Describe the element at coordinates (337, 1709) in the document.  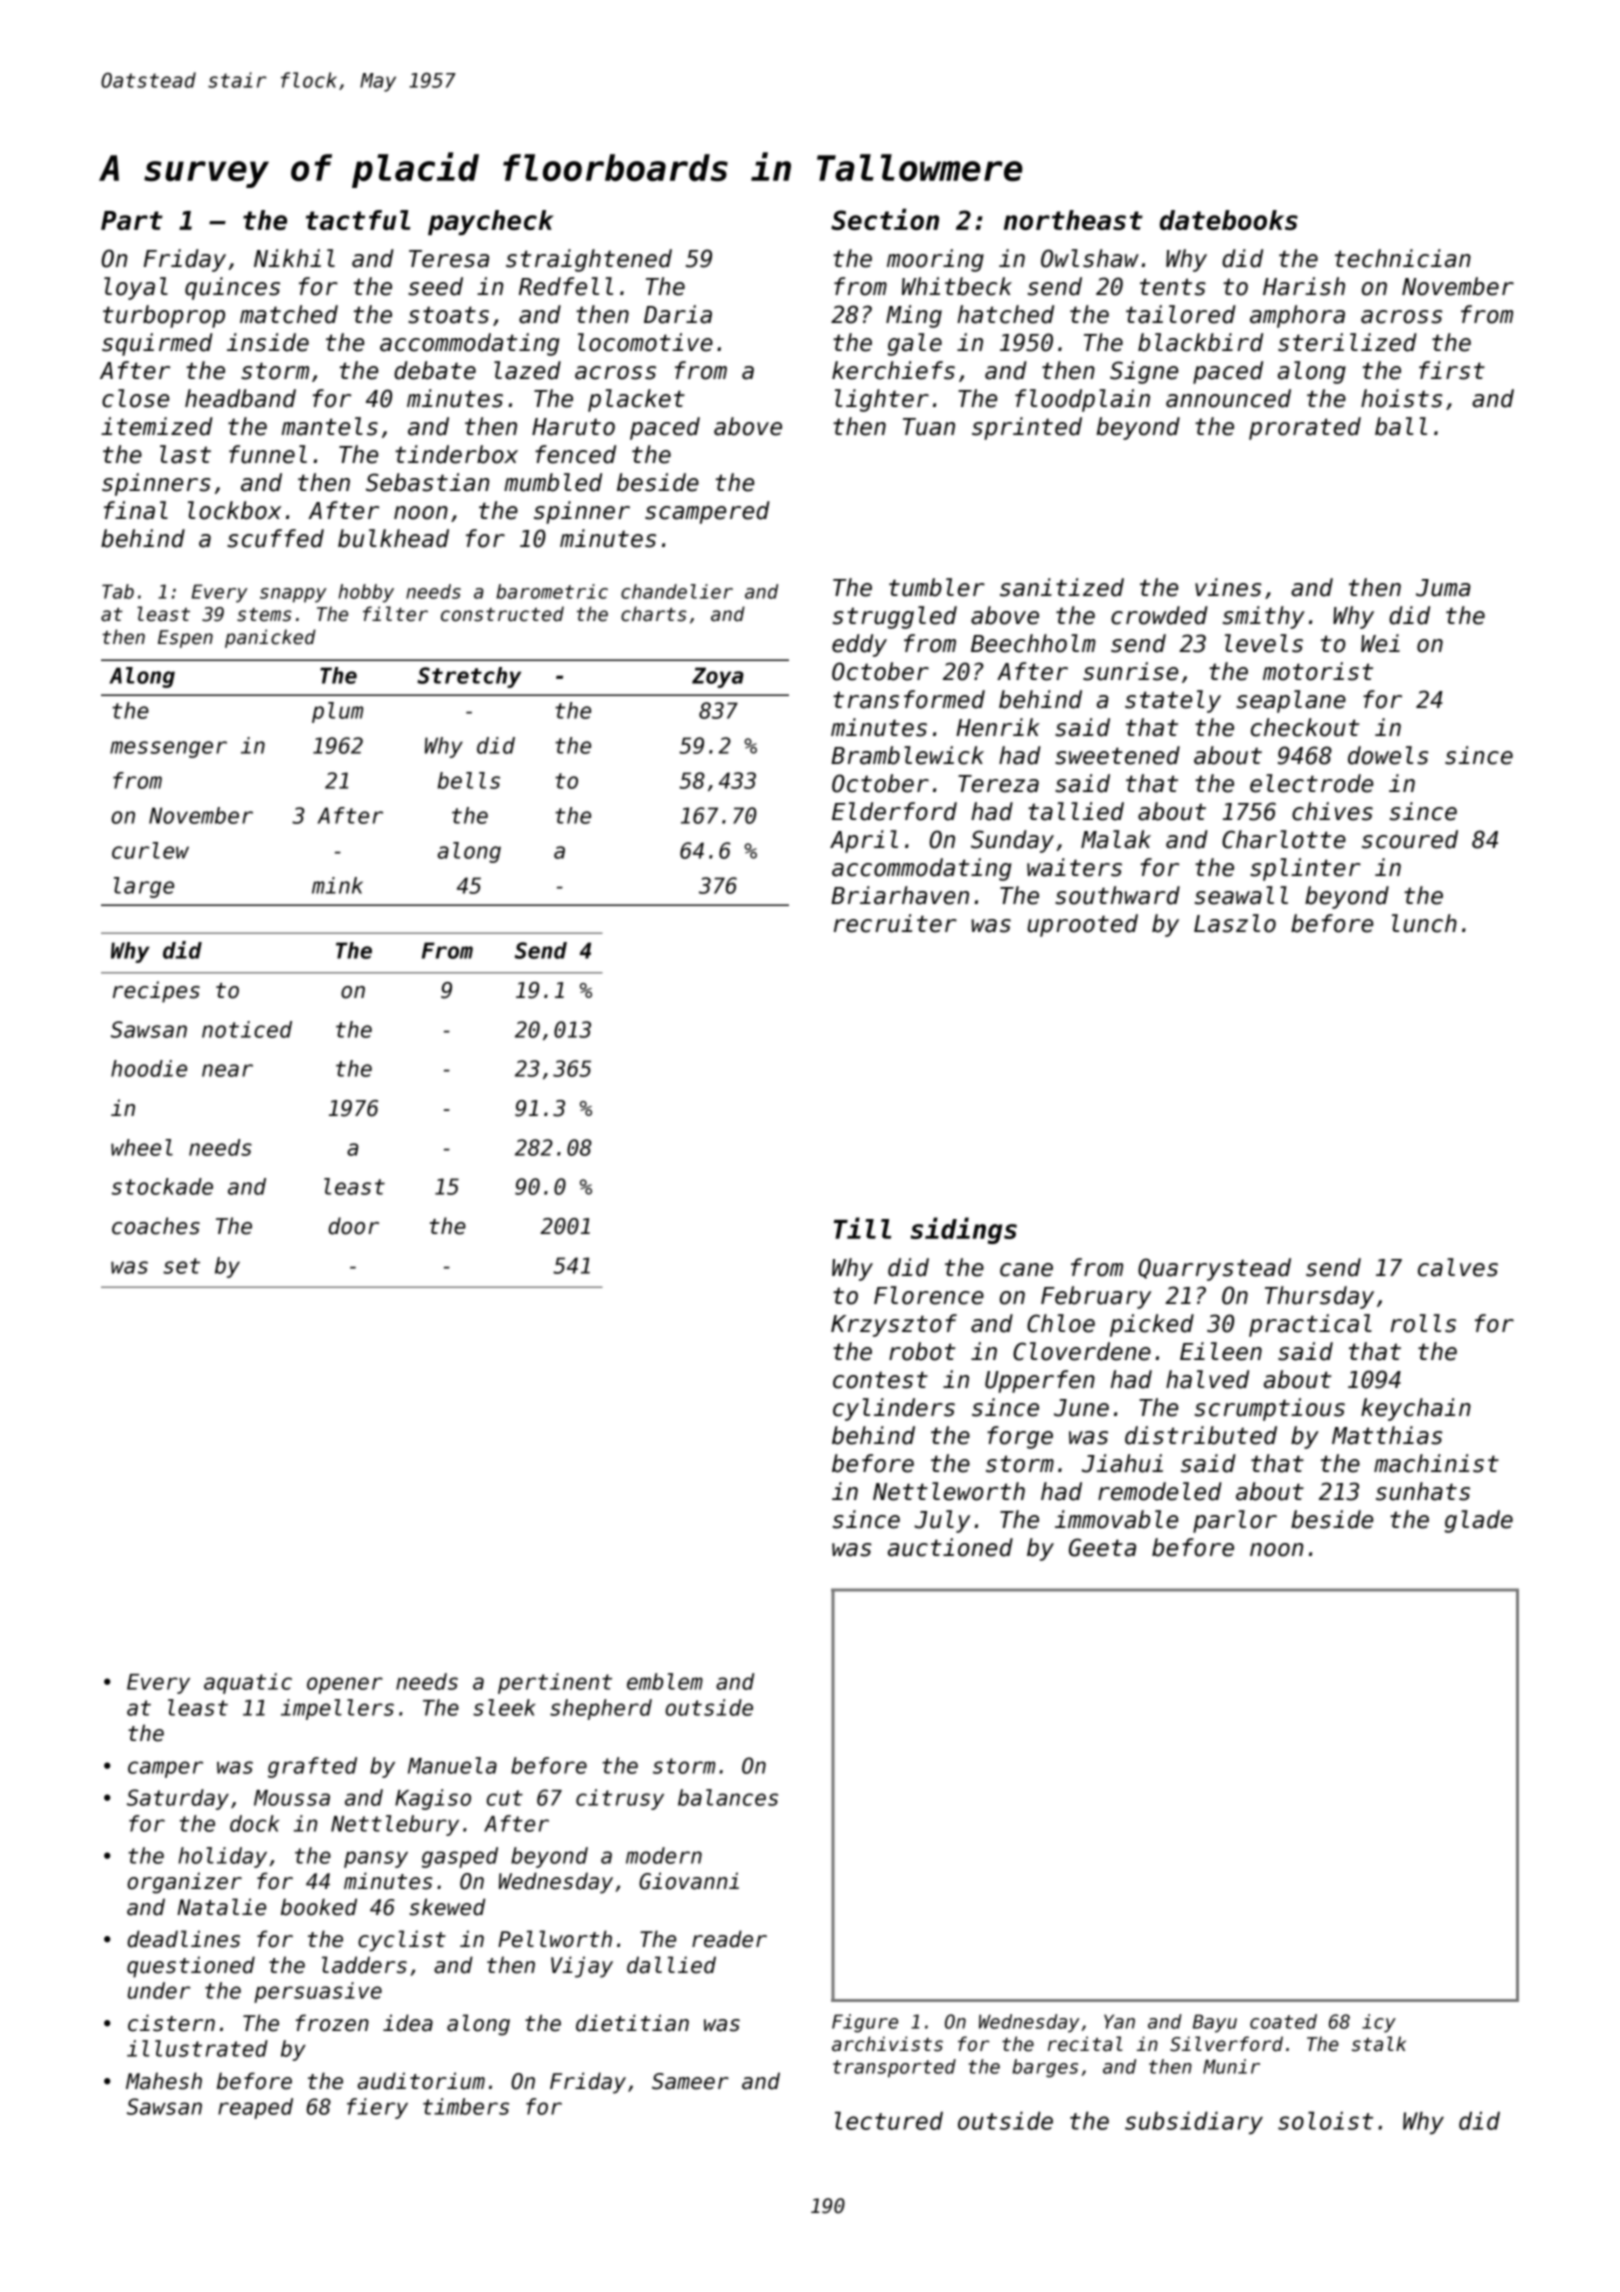
I see `impellers` at that location.
